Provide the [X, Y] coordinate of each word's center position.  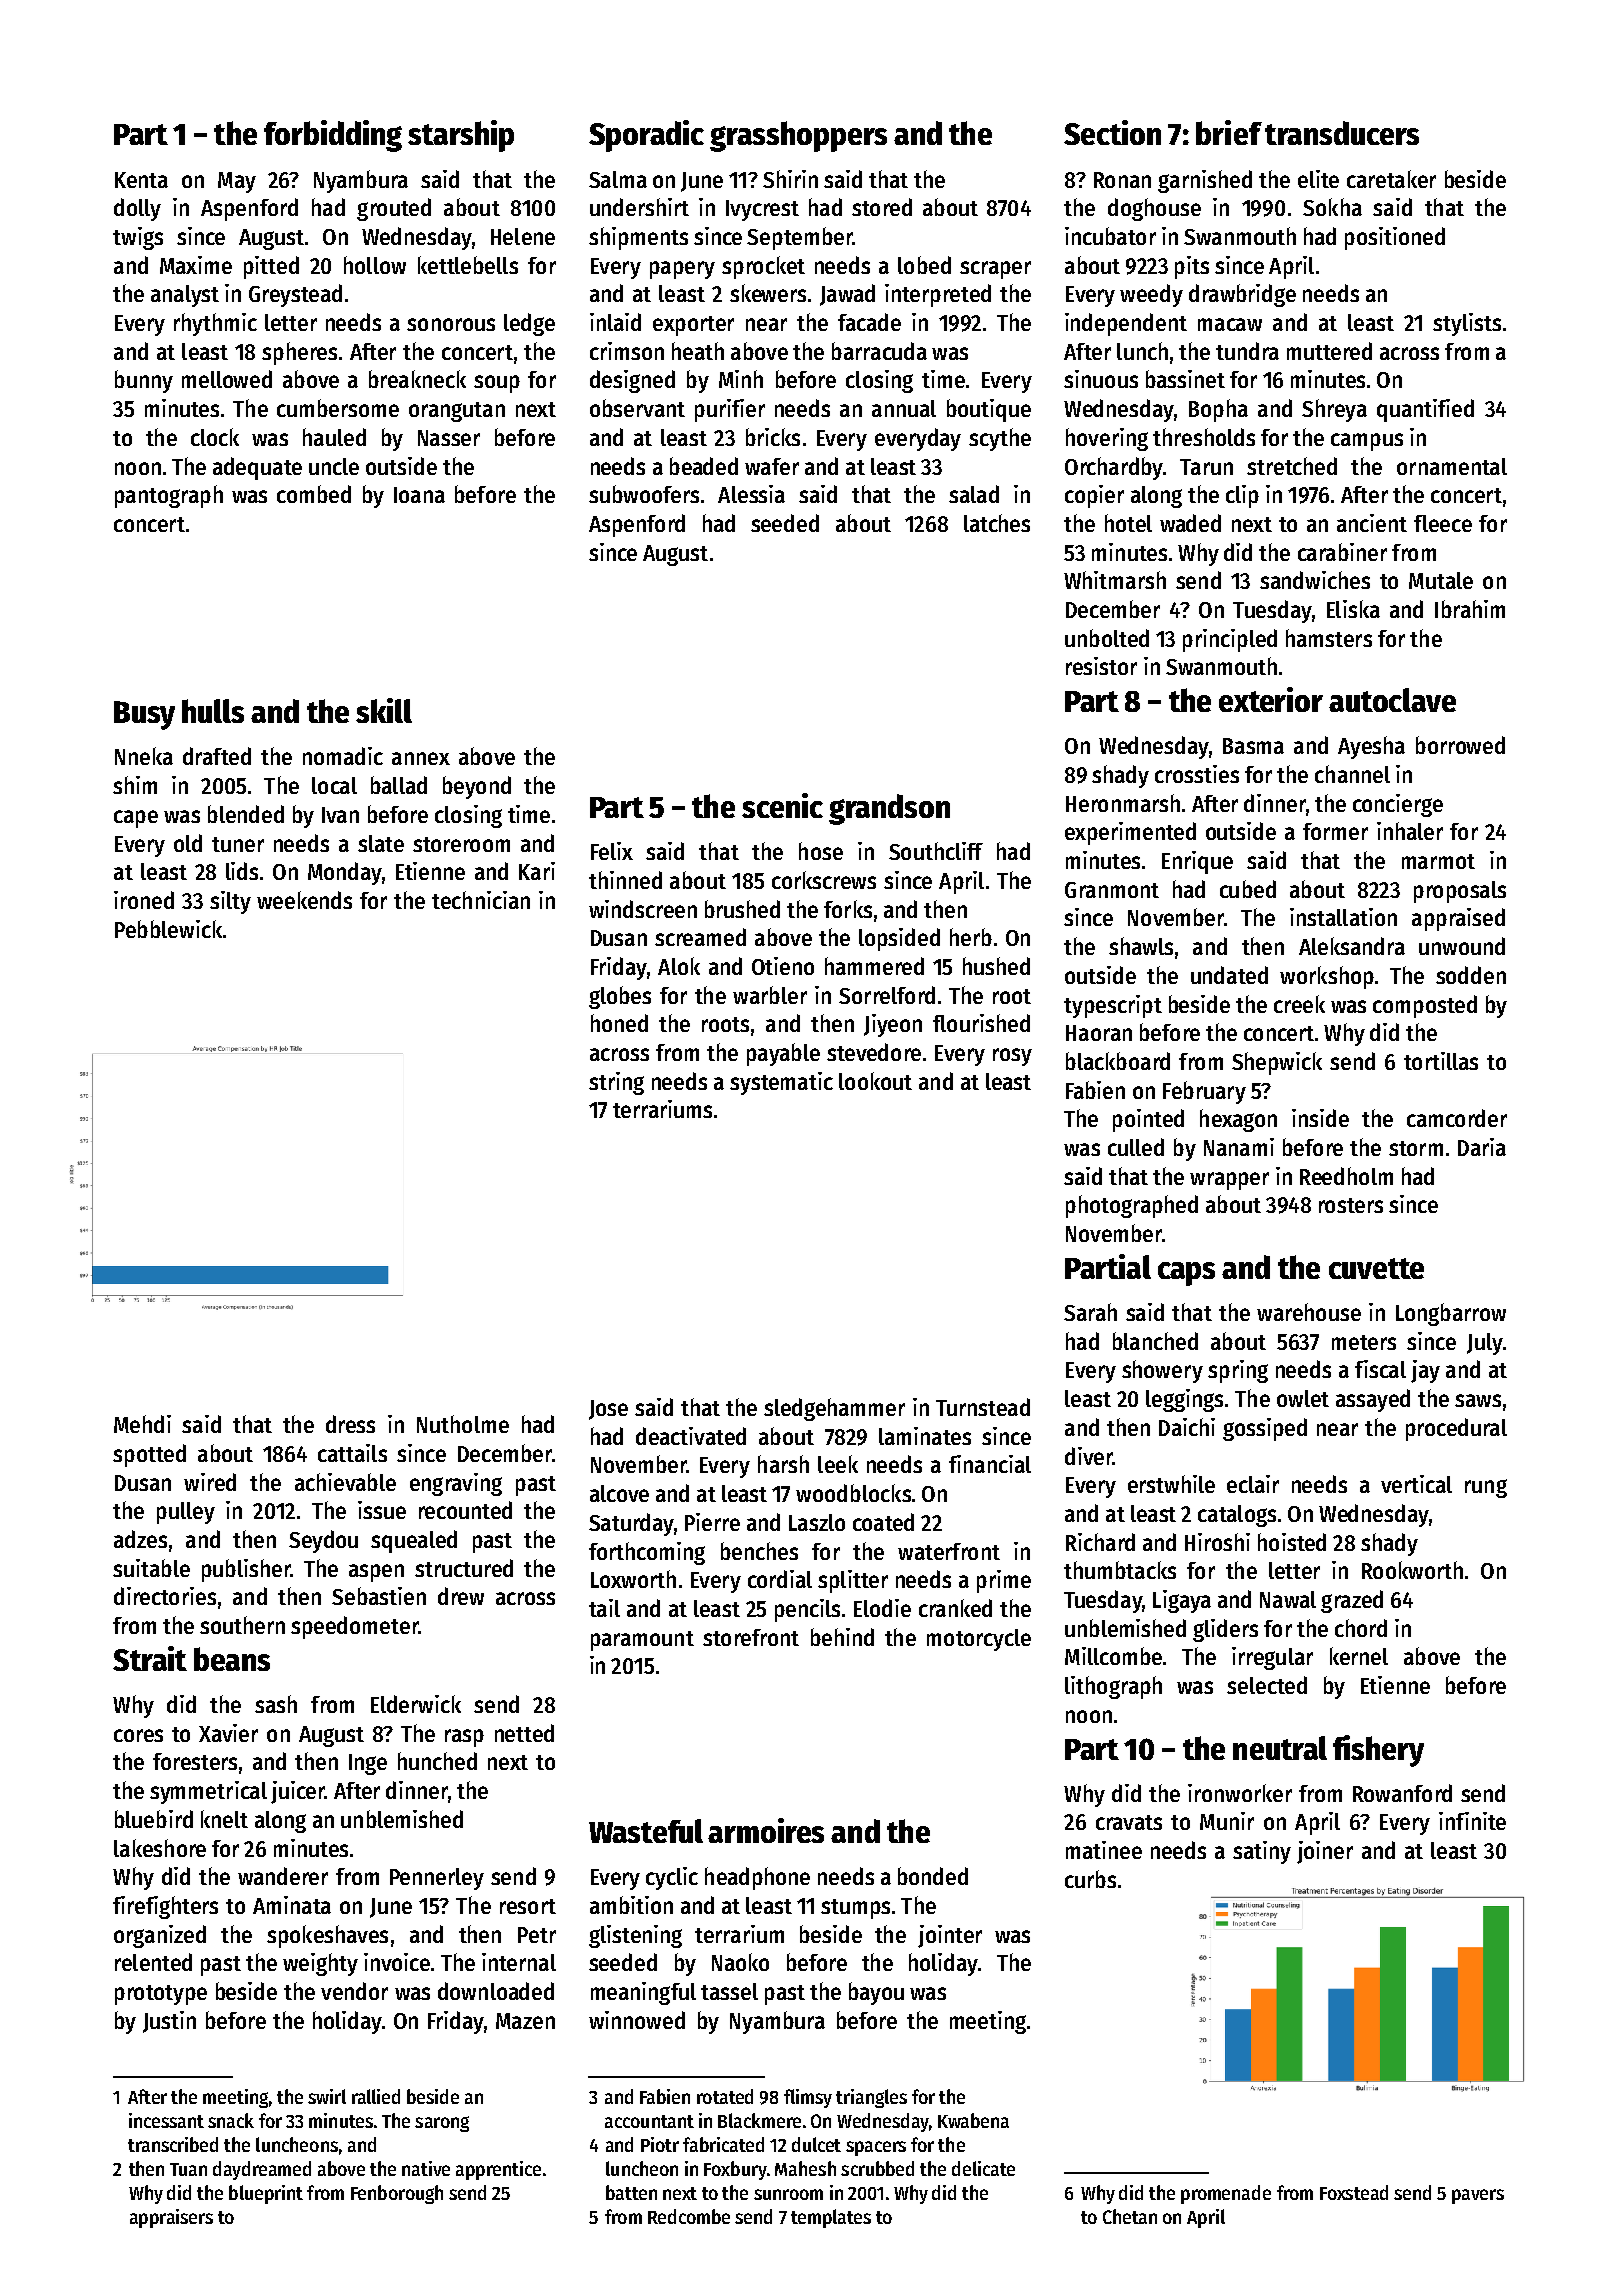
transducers [1342, 133]
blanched [1155, 1341]
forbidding [333, 136]
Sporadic [646, 136]
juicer [298, 1792]
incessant [166, 2120]
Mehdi [142, 1424]
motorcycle [979, 1640]
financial [990, 1464]
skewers [768, 293]
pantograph [169, 496]
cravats [1129, 1822]
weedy [1151, 295]
